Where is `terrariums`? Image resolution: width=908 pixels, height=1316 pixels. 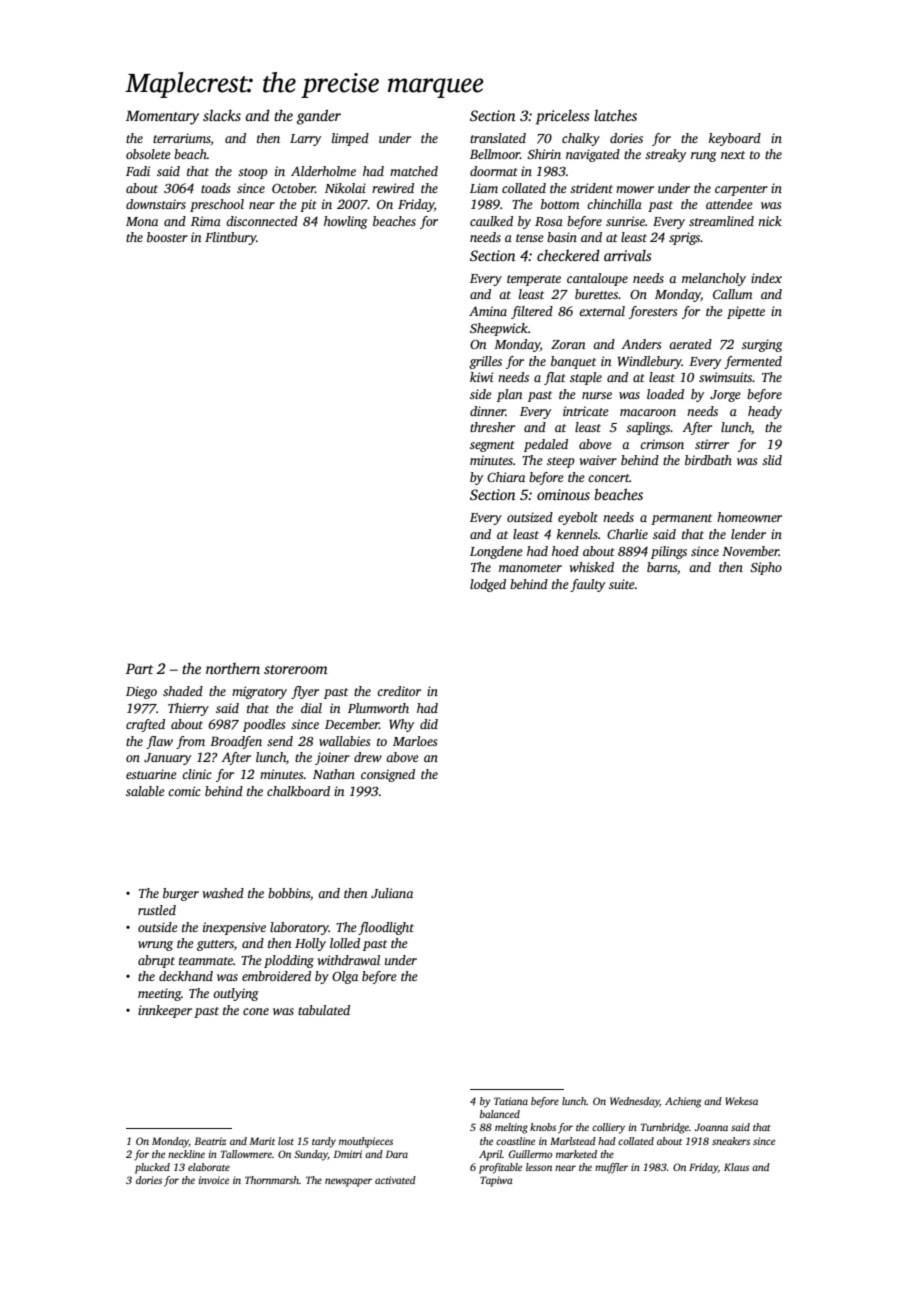
terrariums is located at coordinates (182, 138).
